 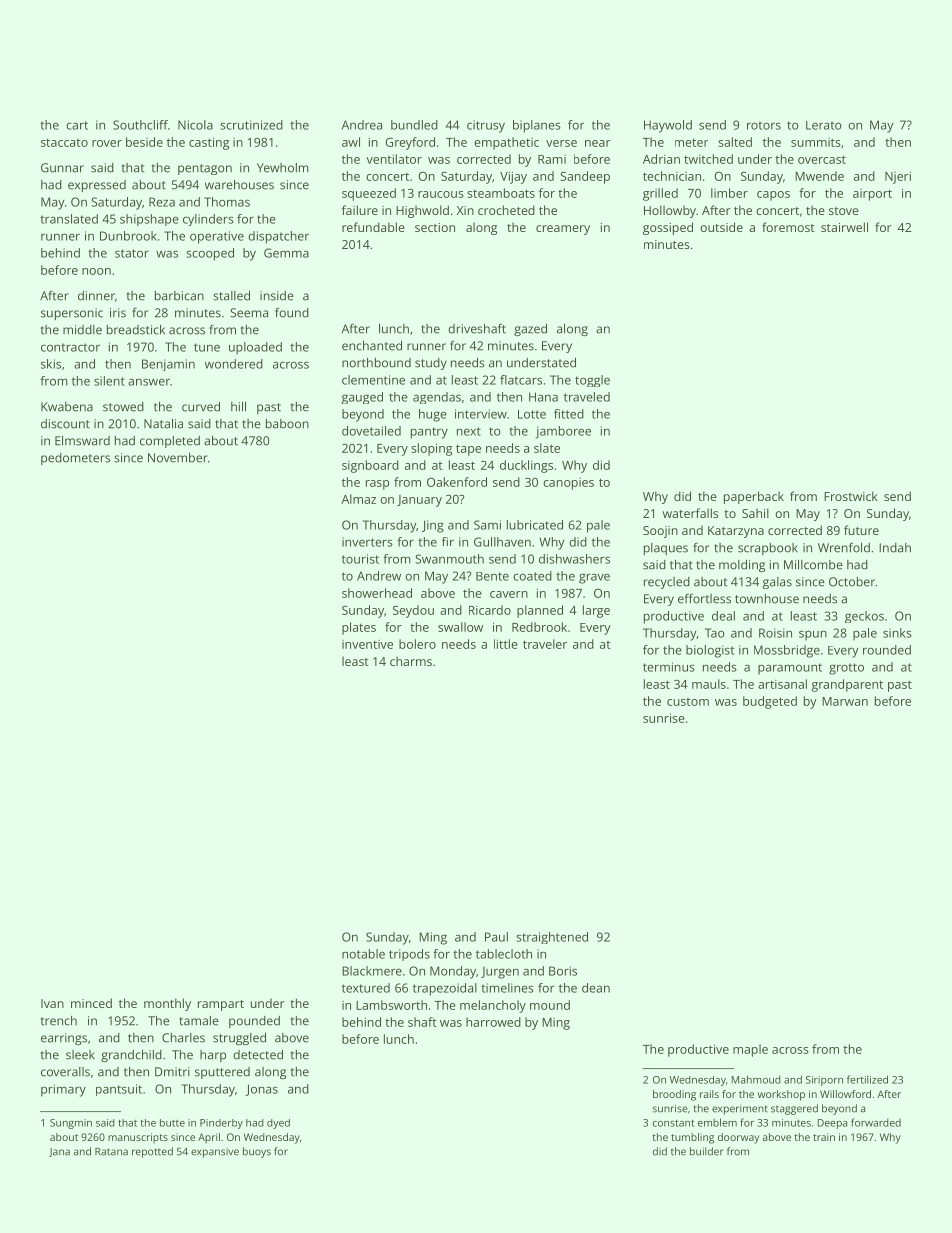 I want to click on dean, so click(x=596, y=988).
